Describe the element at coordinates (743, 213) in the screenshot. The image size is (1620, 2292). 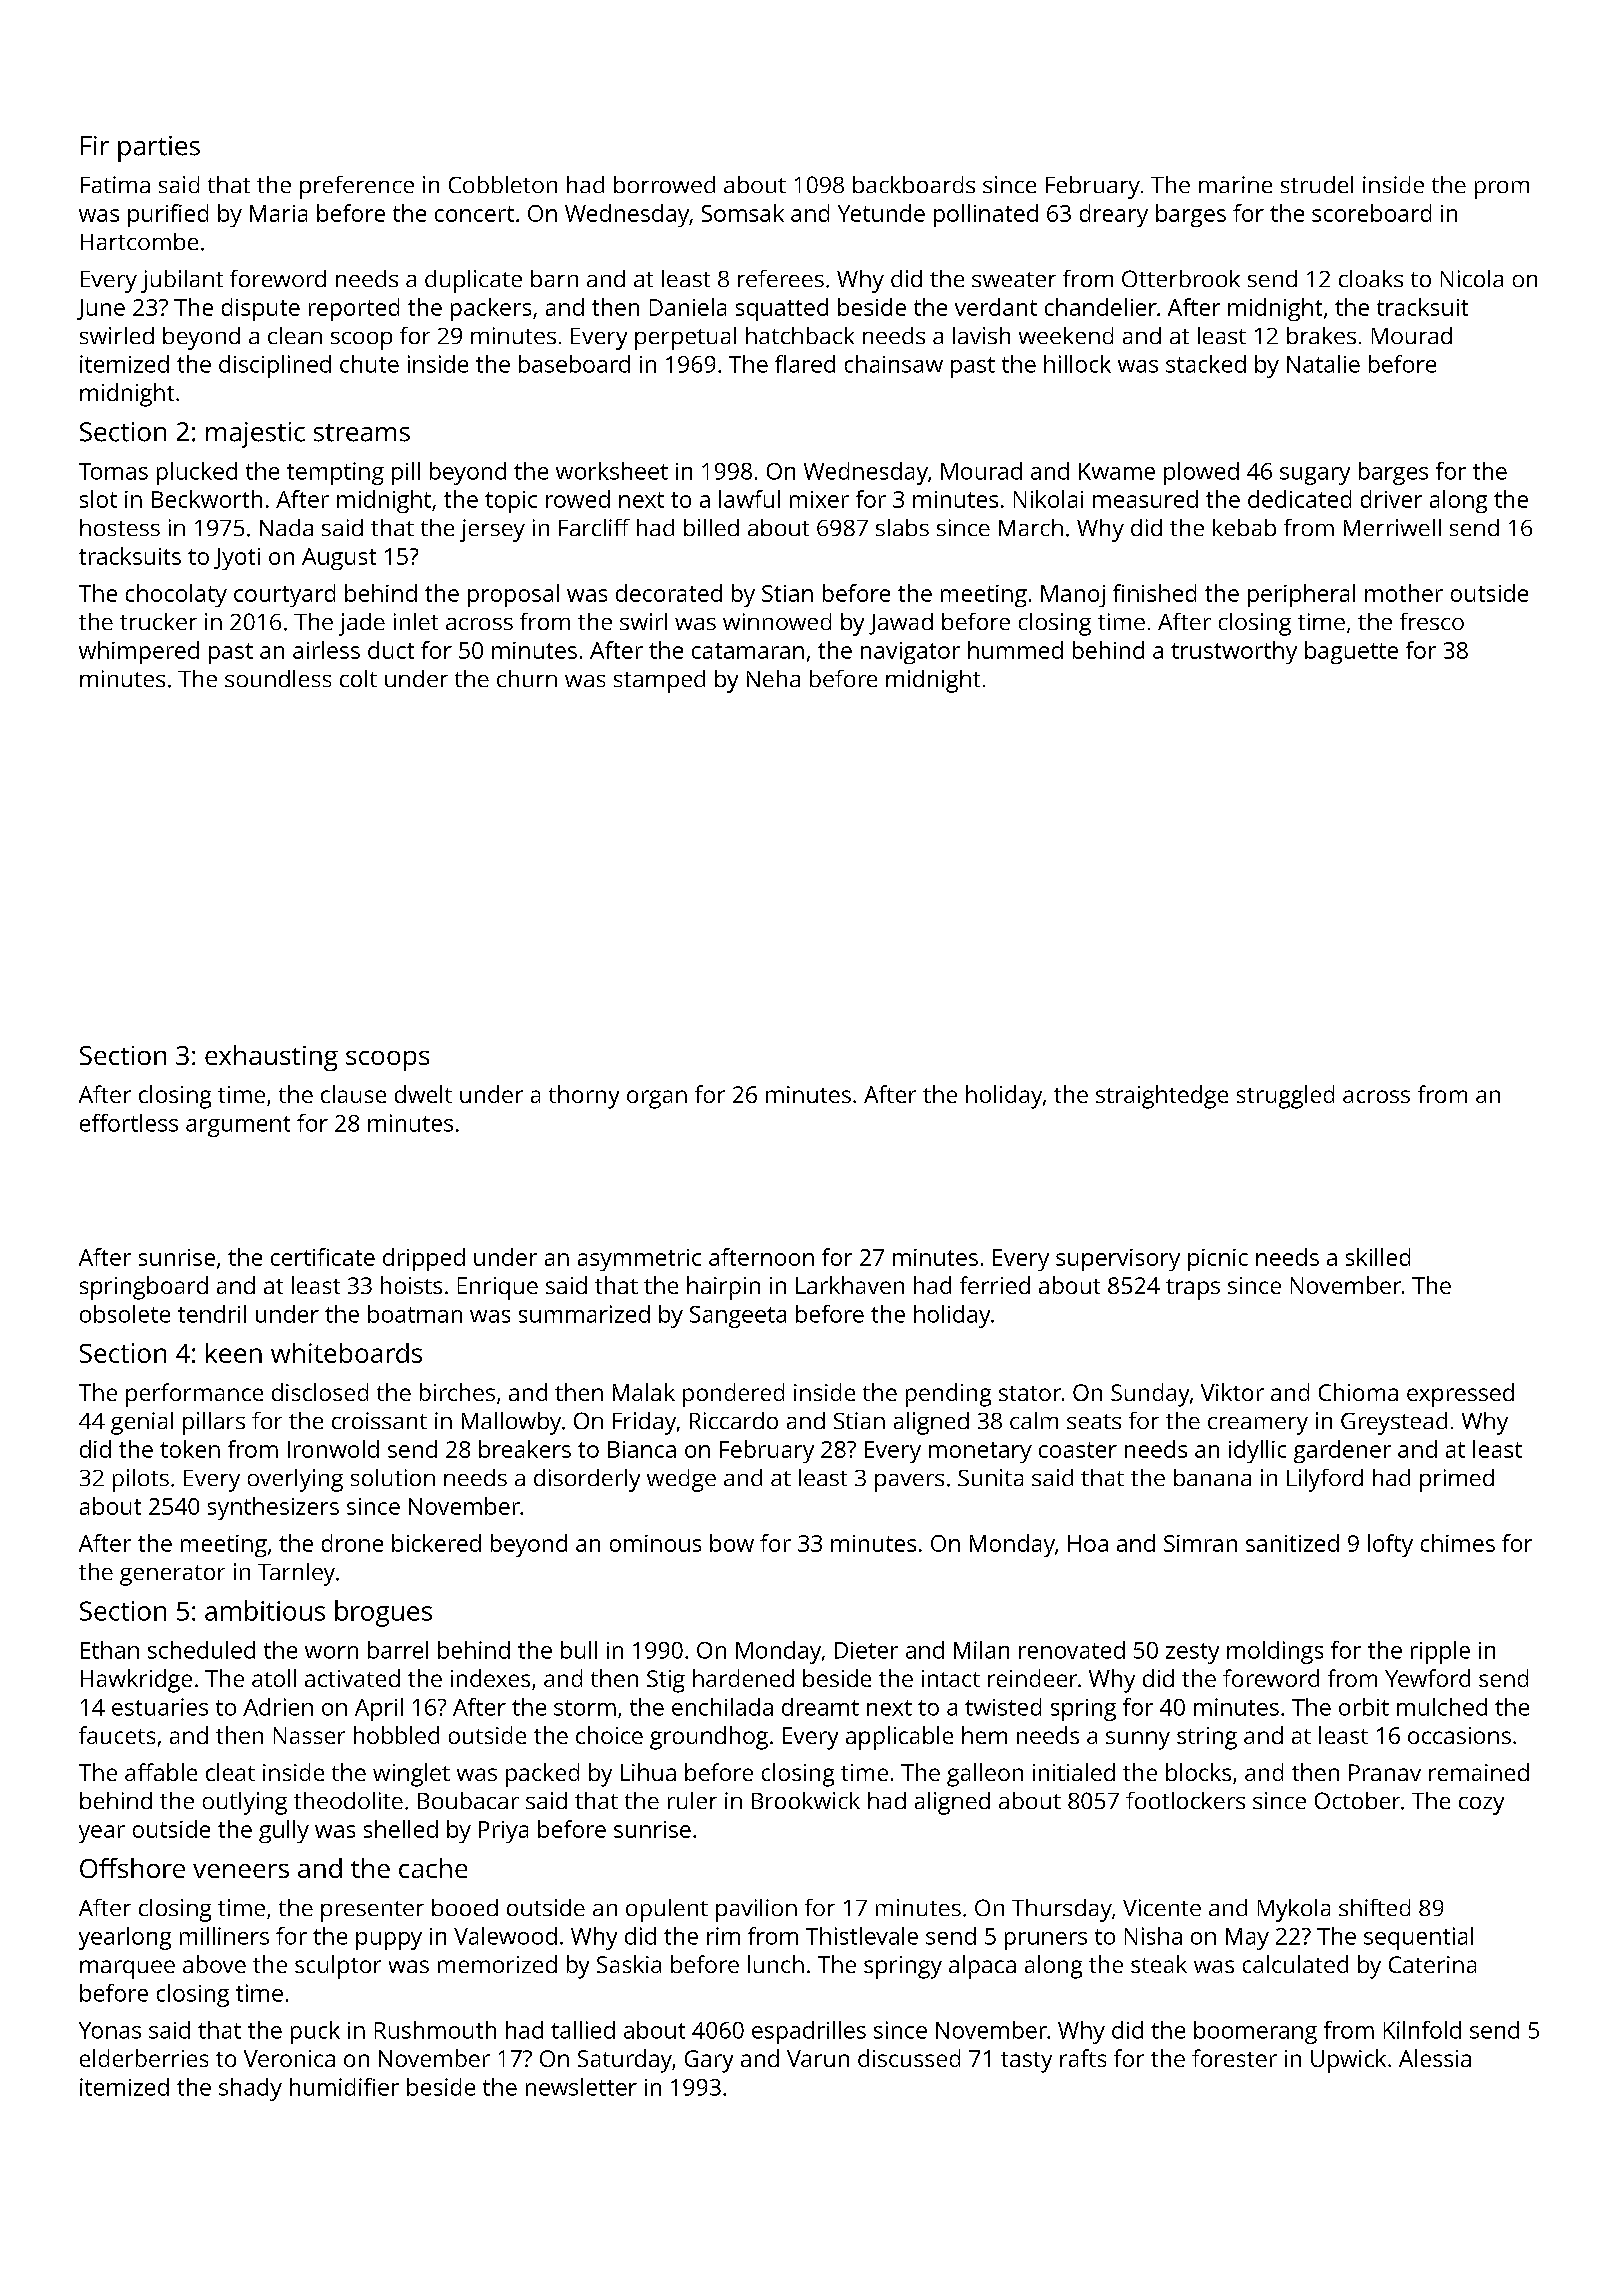
I see `Somsak` at that location.
